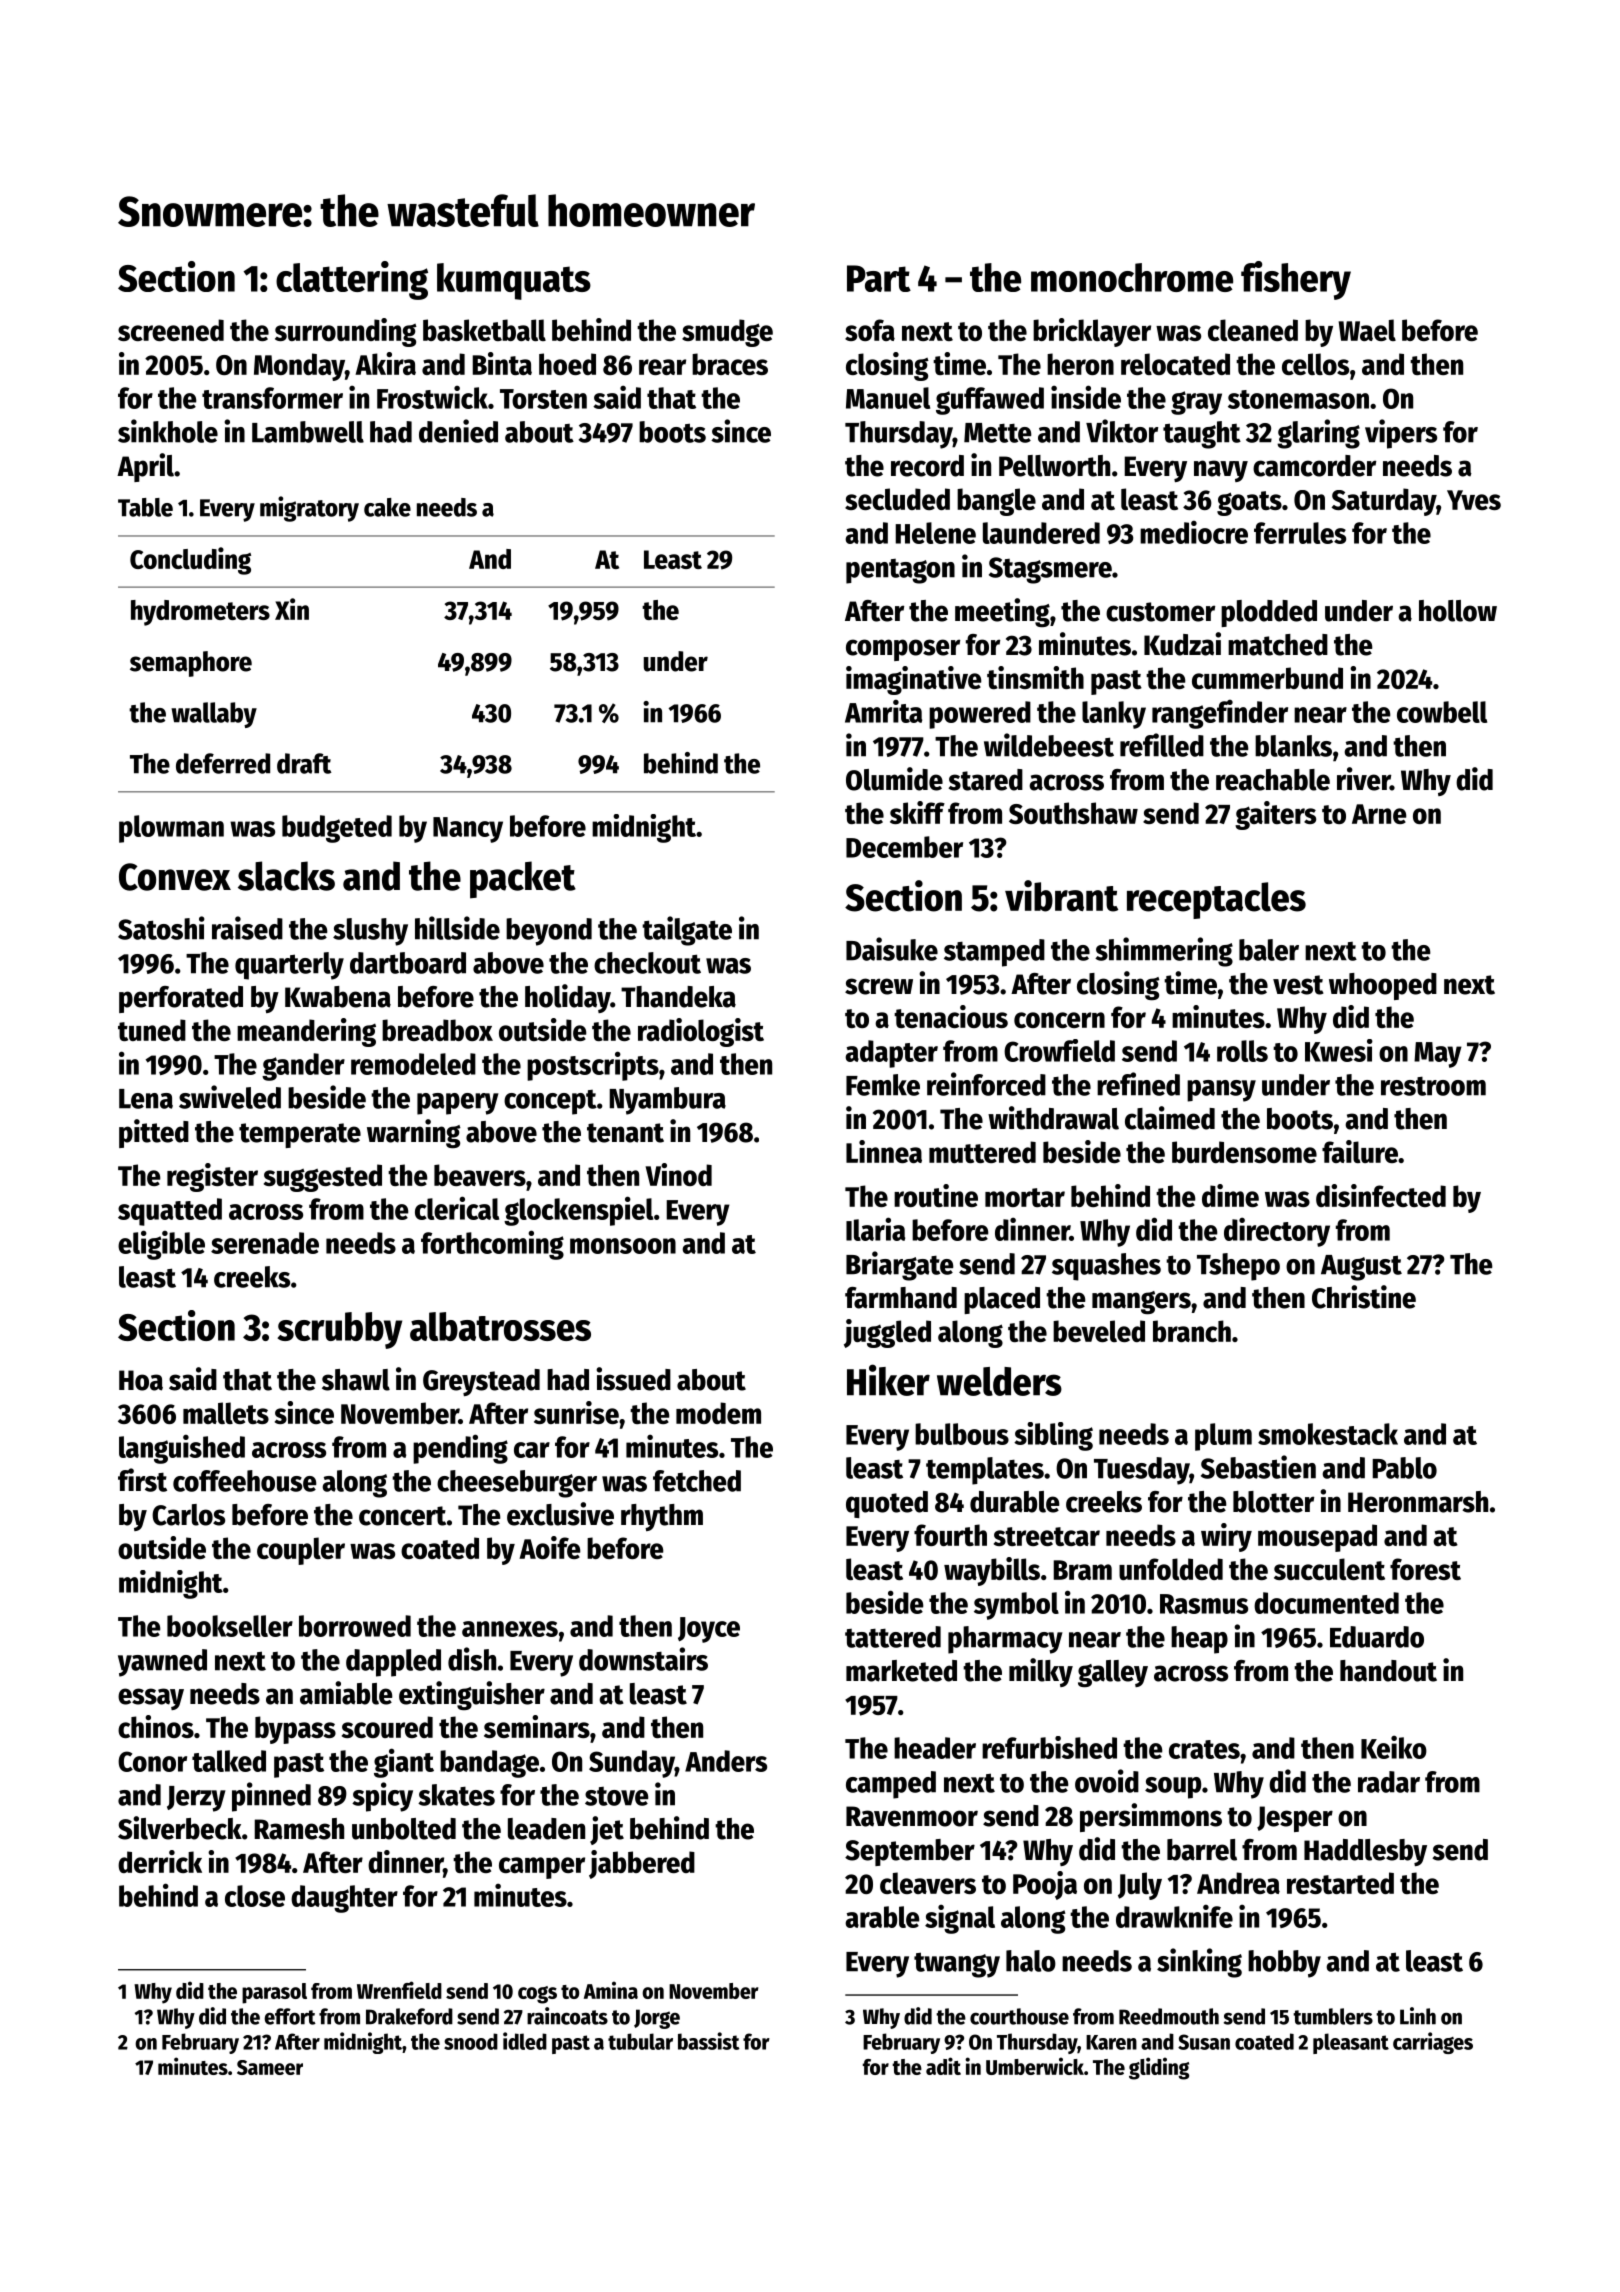  Describe the element at coordinates (274, 1993) in the screenshot. I see `parasol` at that location.
